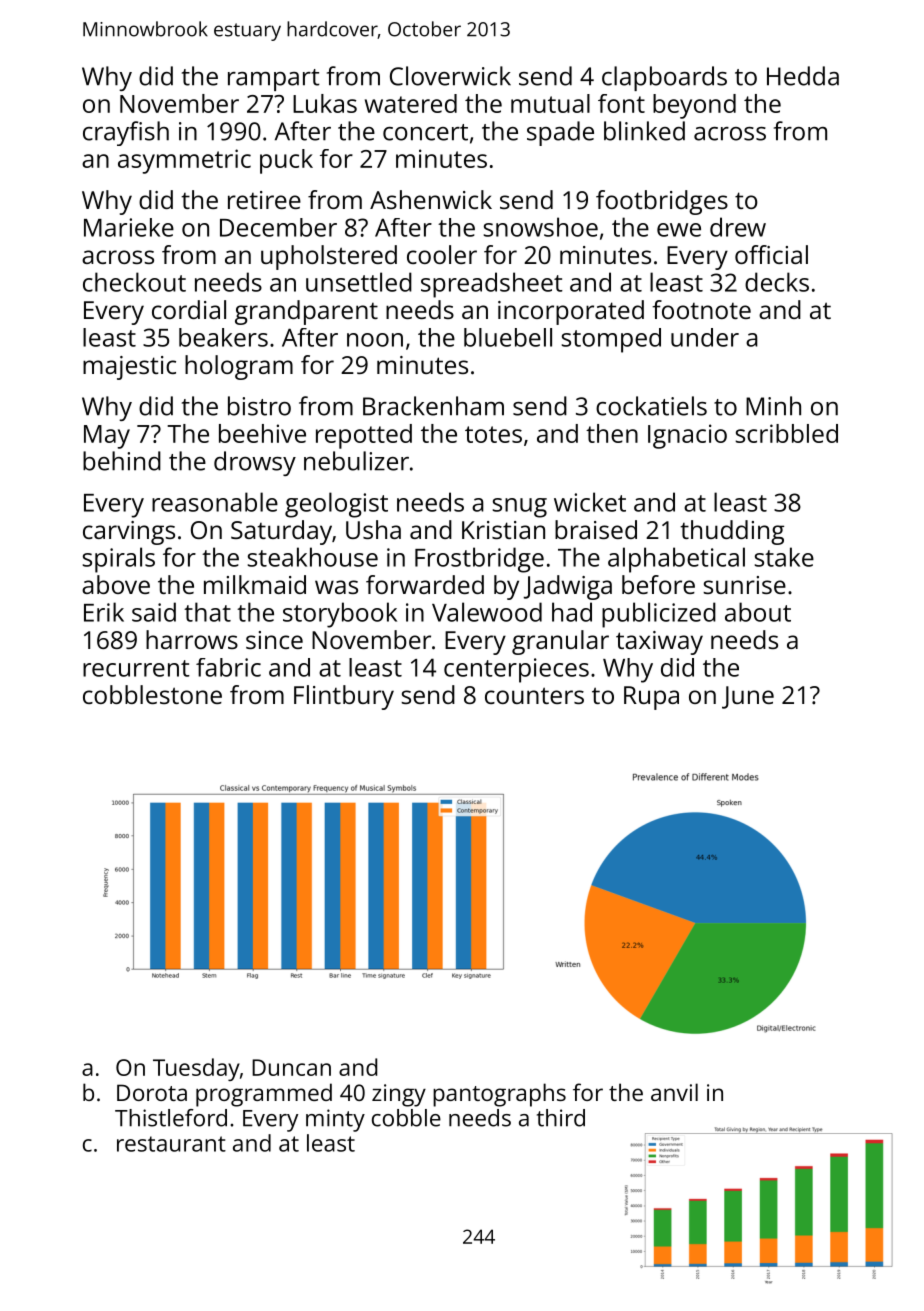 The image size is (924, 1311). I want to click on Jadwiga, so click(568, 587).
